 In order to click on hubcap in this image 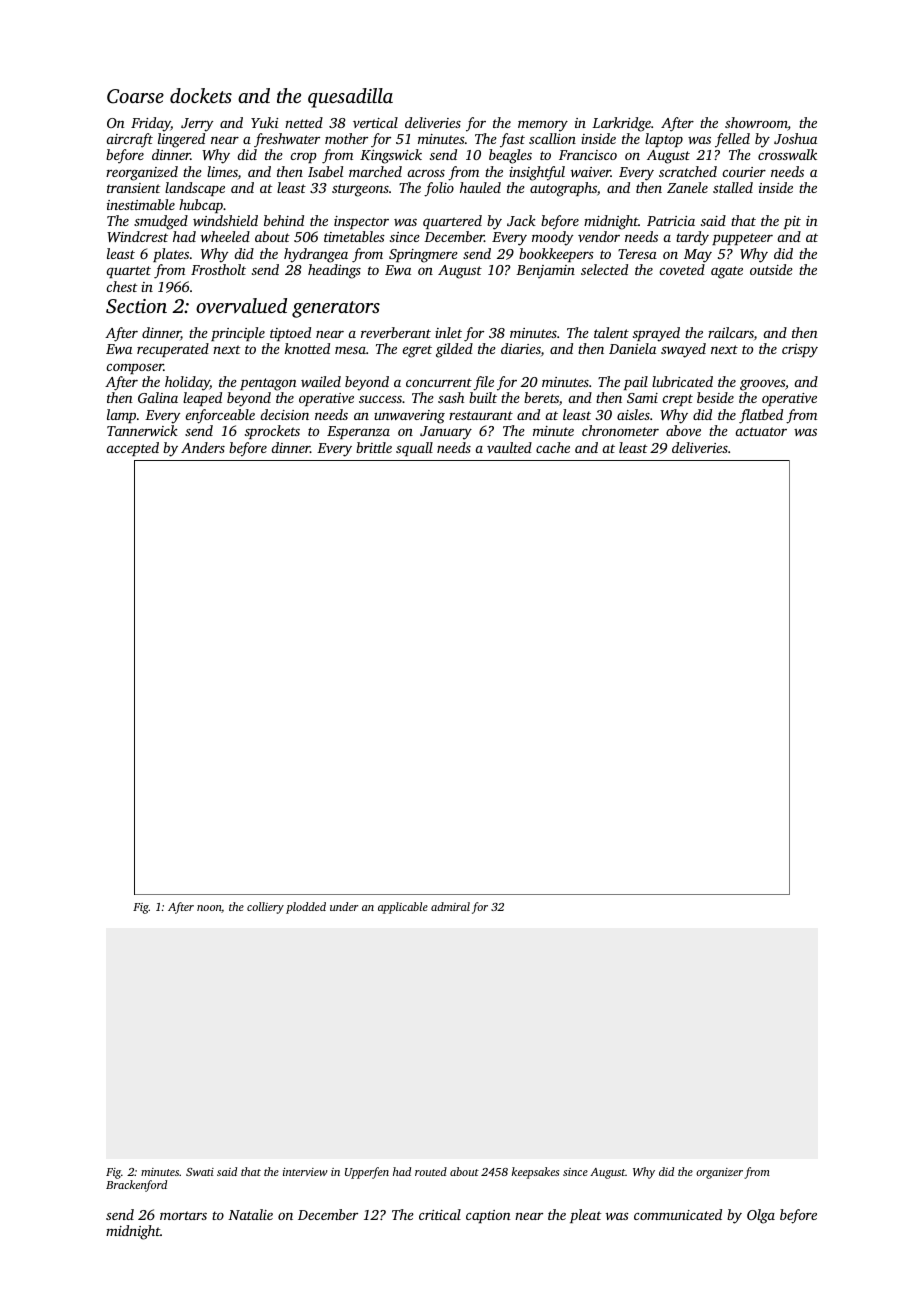, I will do `click(201, 206)`.
